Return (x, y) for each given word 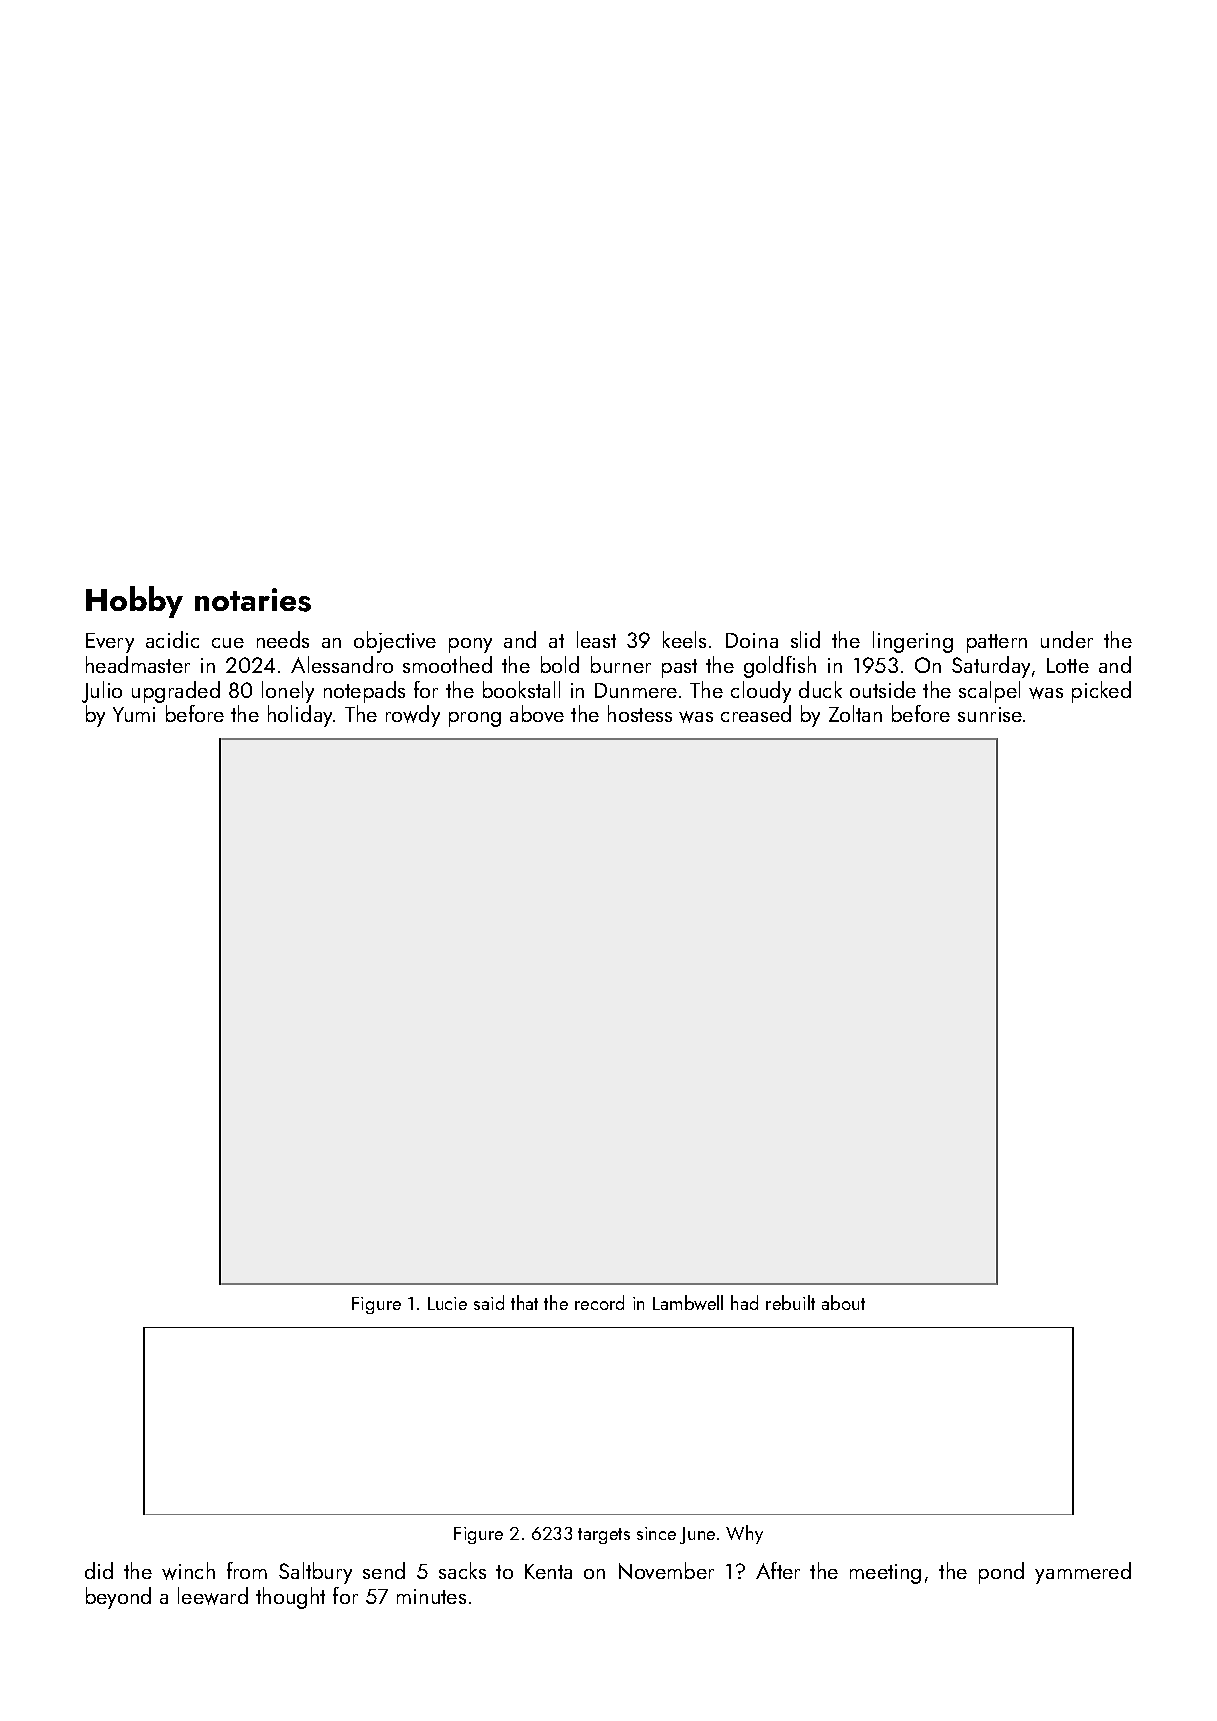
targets (604, 1536)
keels (684, 639)
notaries (253, 600)
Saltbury (315, 1573)
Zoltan (855, 713)
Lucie (447, 1303)
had (744, 1302)
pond (1001, 1573)
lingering (913, 642)
